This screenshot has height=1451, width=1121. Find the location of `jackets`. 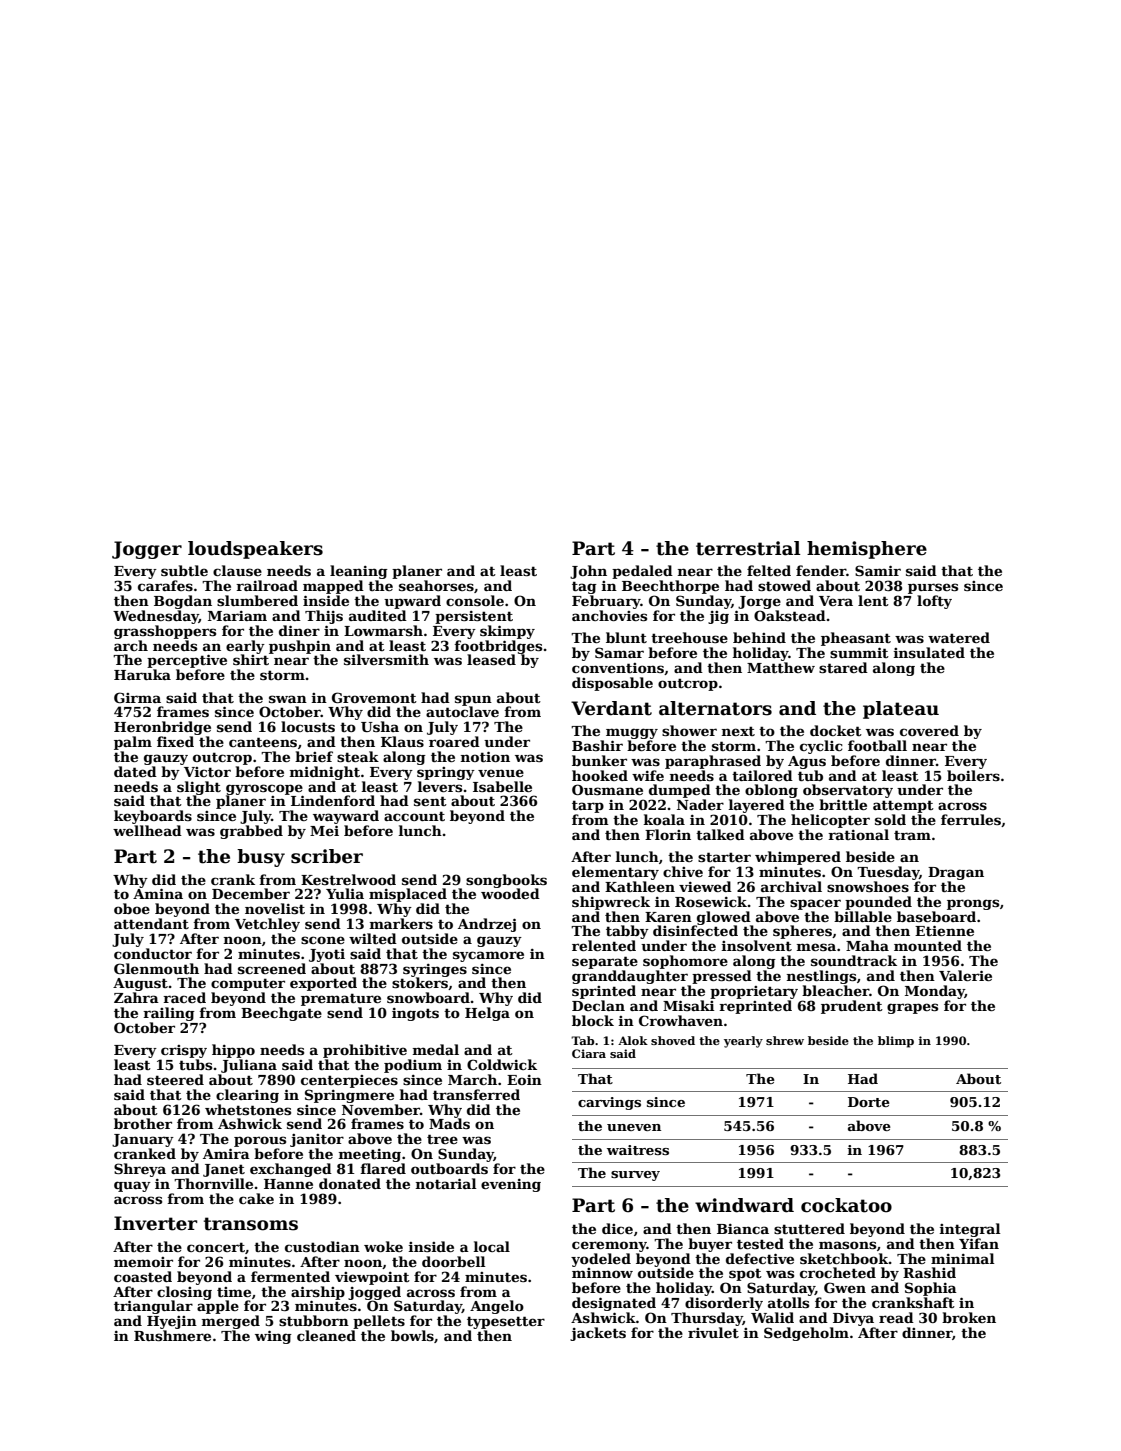

jackets is located at coordinates (598, 1334).
